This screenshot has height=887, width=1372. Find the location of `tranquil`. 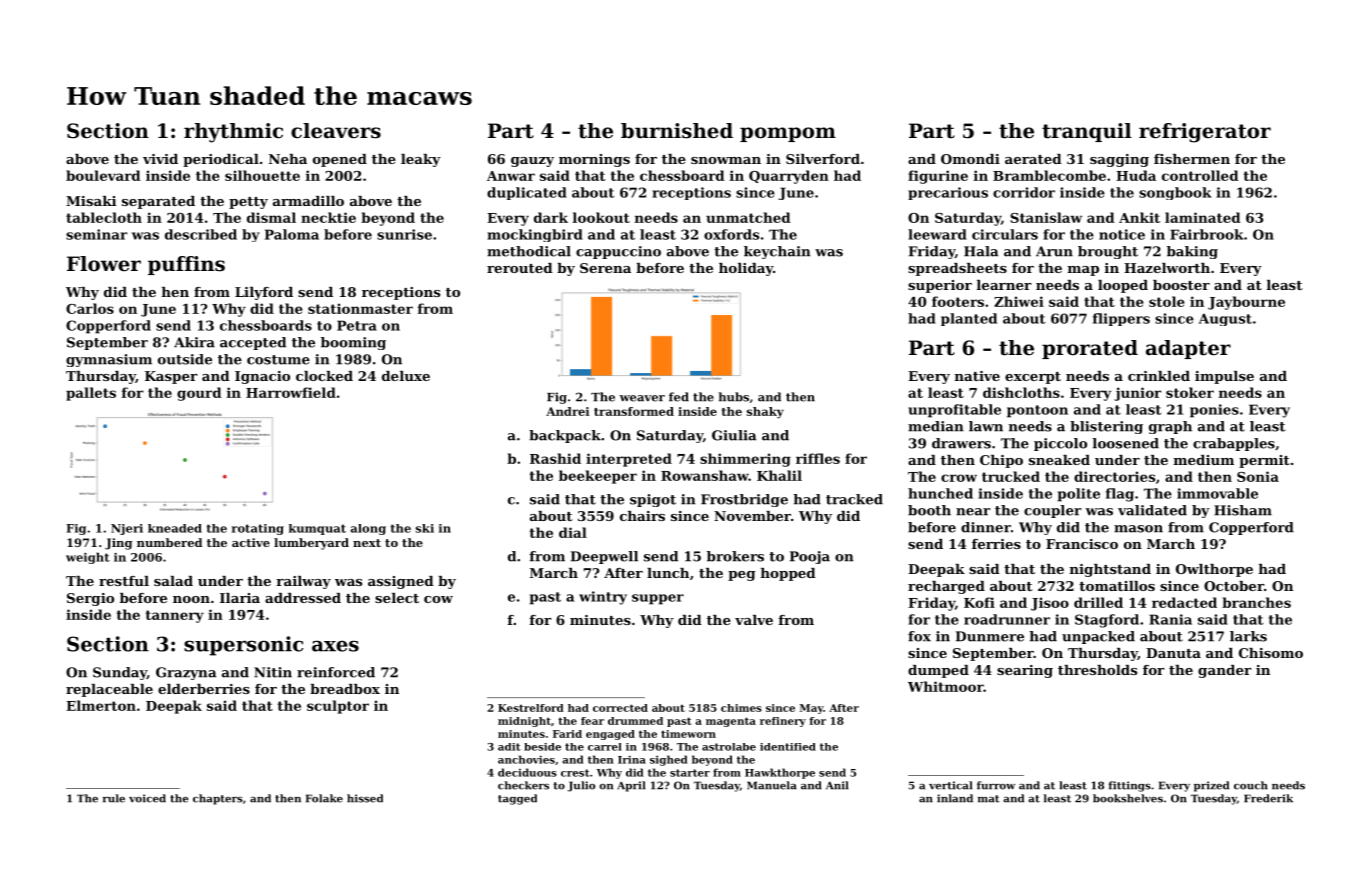

tranquil is located at coordinates (1087, 132).
